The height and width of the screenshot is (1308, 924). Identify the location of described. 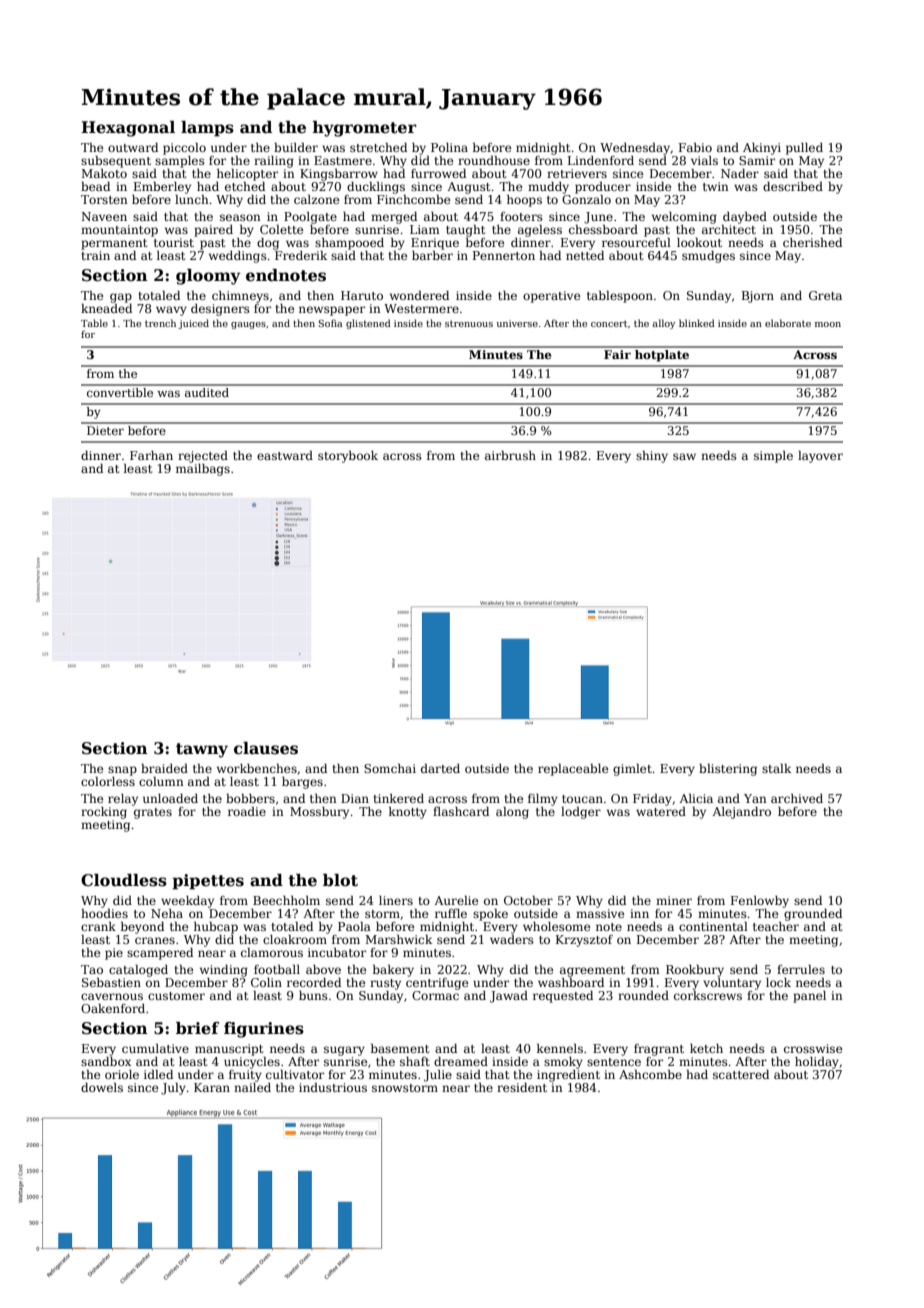
(793, 186).
